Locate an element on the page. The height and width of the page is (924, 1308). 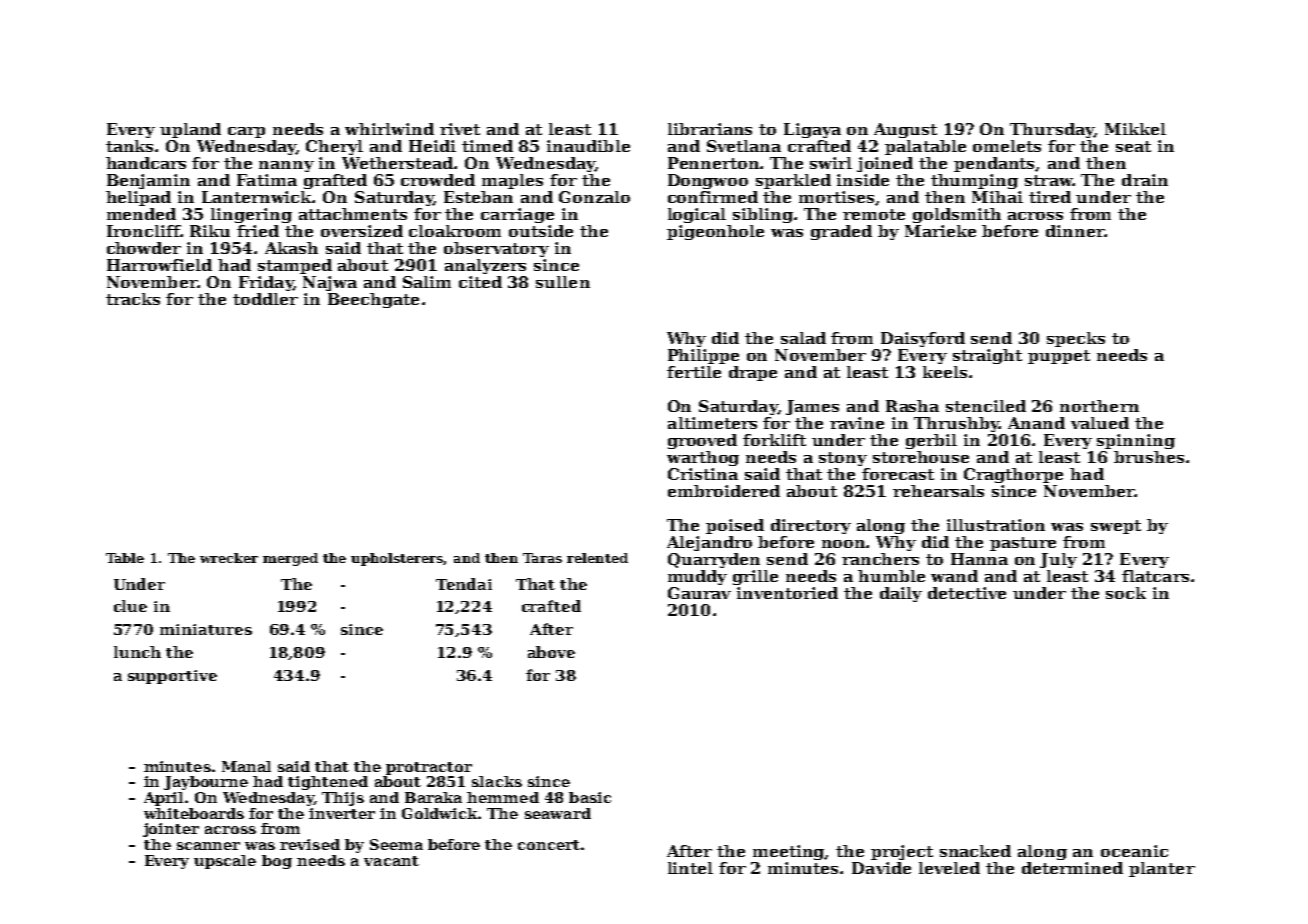
vacant is located at coordinates (391, 861).
